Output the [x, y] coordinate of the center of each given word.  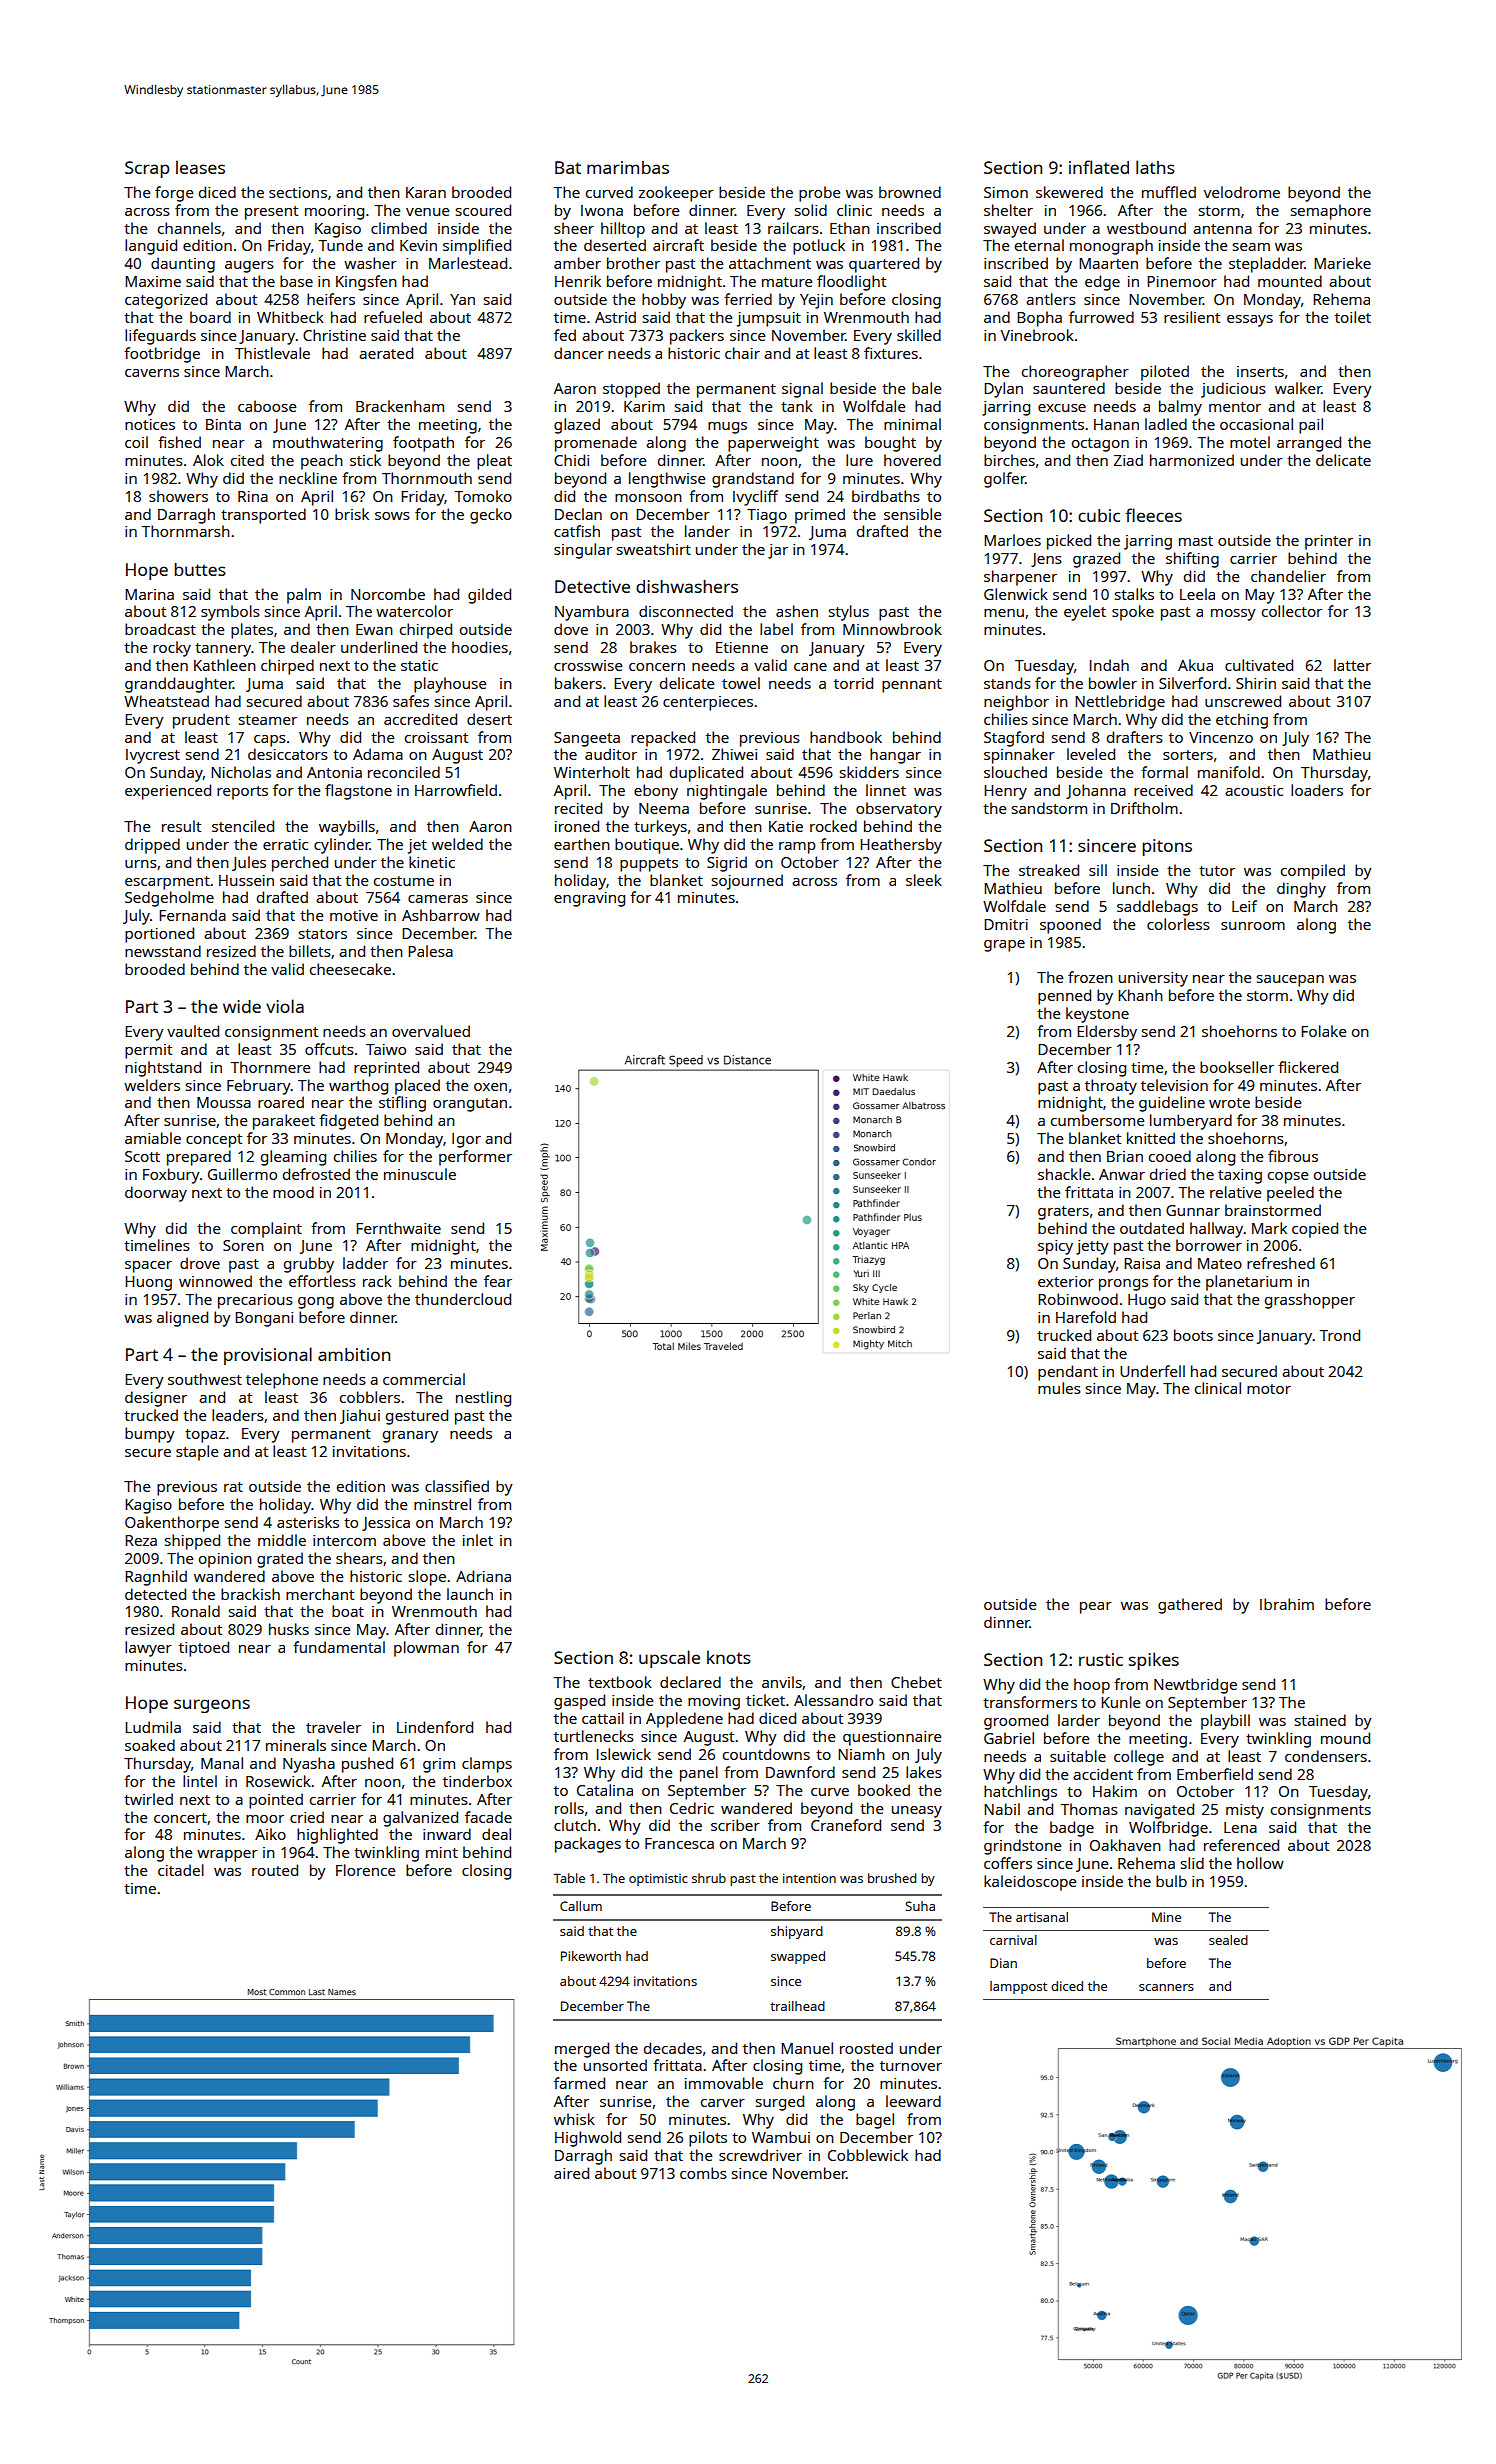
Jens [1046, 560]
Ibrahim [1287, 1604]
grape [1004, 946]
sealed [1228, 1940]
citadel [181, 1870]
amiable [153, 1138]
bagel [875, 2121]
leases [200, 167]
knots [729, 1657]
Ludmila [153, 1727]
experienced [168, 792]
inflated [1099, 167]
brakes [653, 647]
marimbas [628, 167]
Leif [1244, 906]
